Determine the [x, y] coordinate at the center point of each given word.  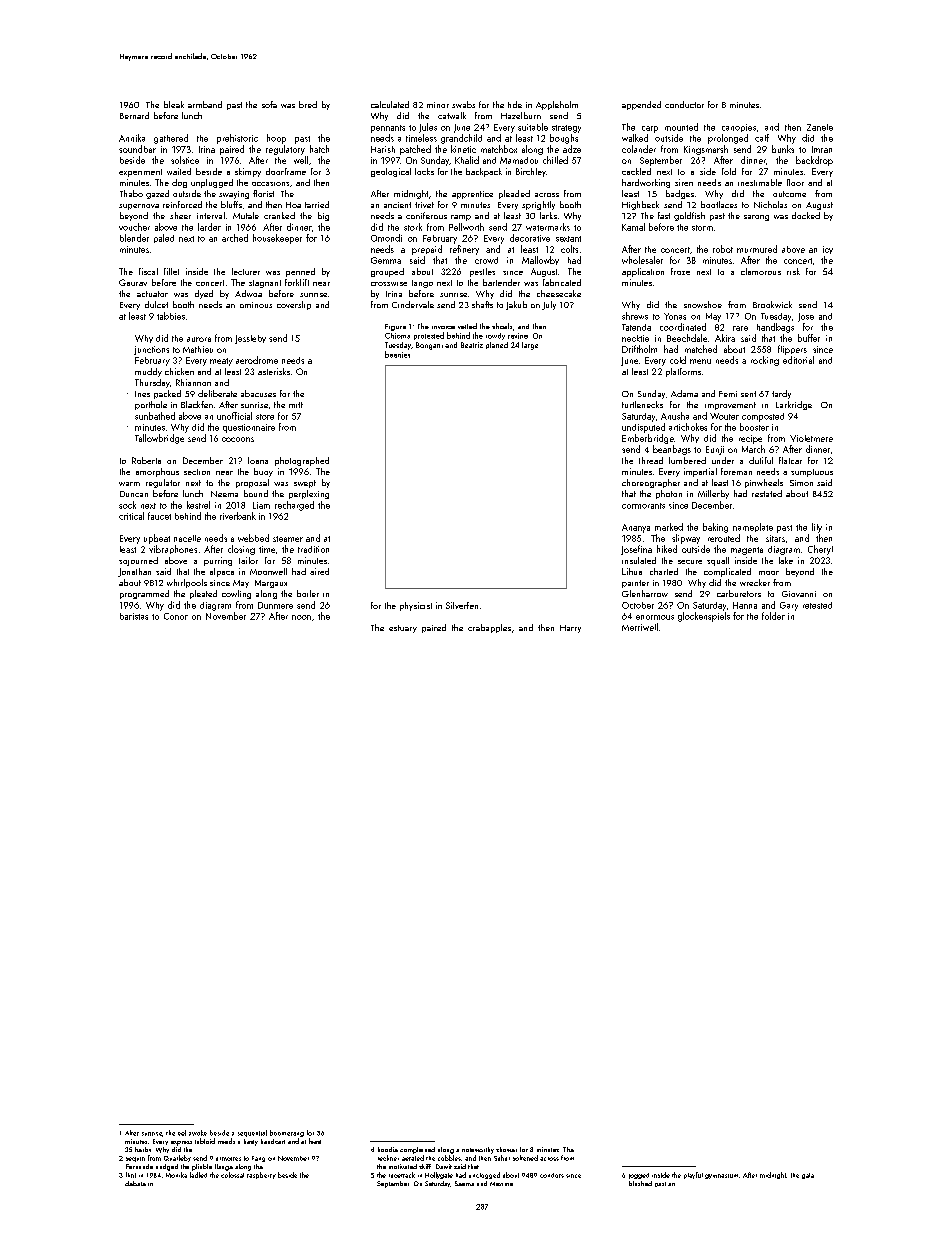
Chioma [397, 336]
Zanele [820, 127]
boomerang [287, 1133]
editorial [798, 360]
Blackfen [197, 404]
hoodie [388, 1149]
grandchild [461, 139]
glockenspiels [704, 617]
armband [205, 104]
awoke [198, 1133]
